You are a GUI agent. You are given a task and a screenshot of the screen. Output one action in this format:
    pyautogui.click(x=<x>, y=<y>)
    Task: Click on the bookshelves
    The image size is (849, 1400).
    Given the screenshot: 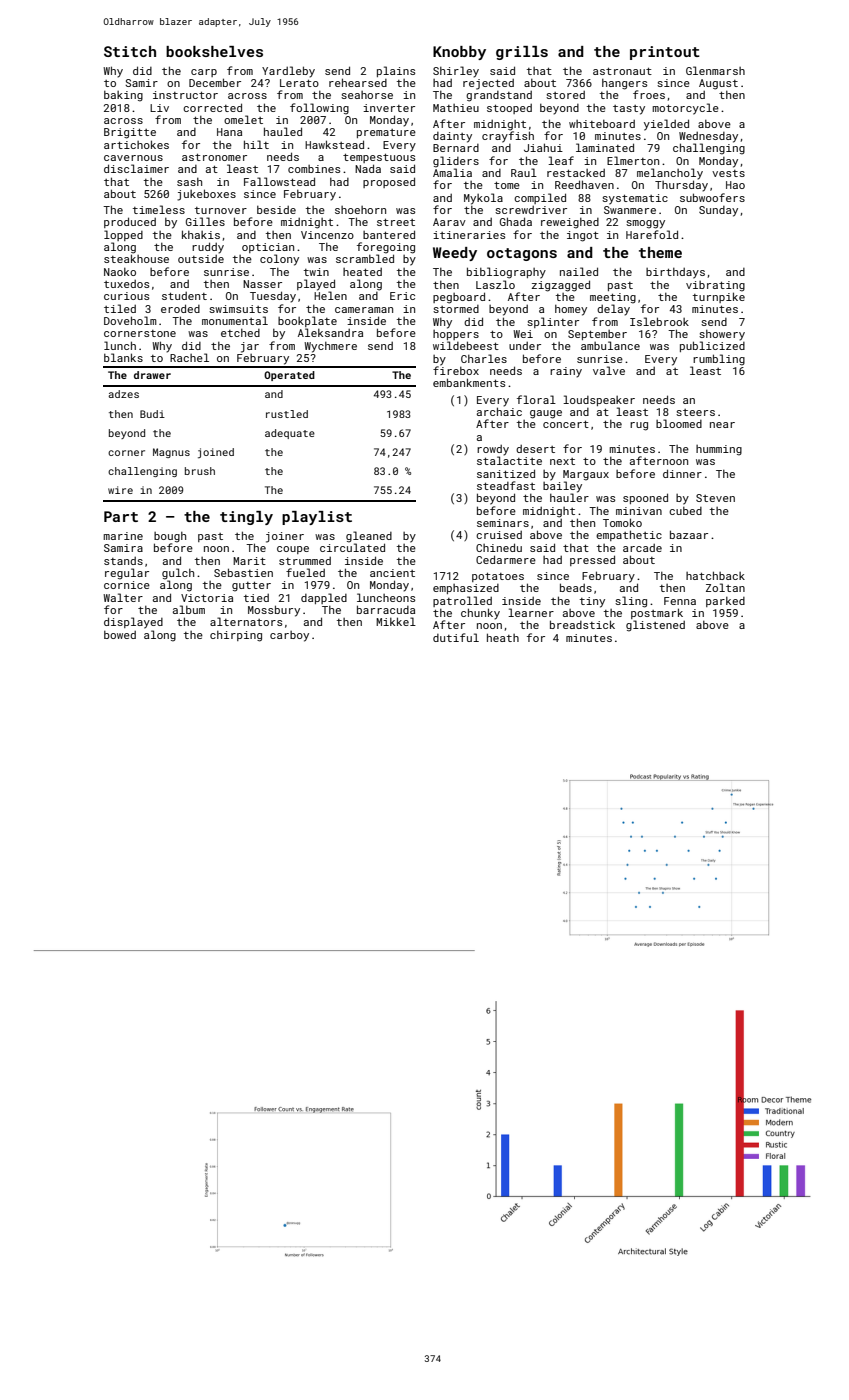 What is the action you would take?
    pyautogui.click(x=214, y=51)
